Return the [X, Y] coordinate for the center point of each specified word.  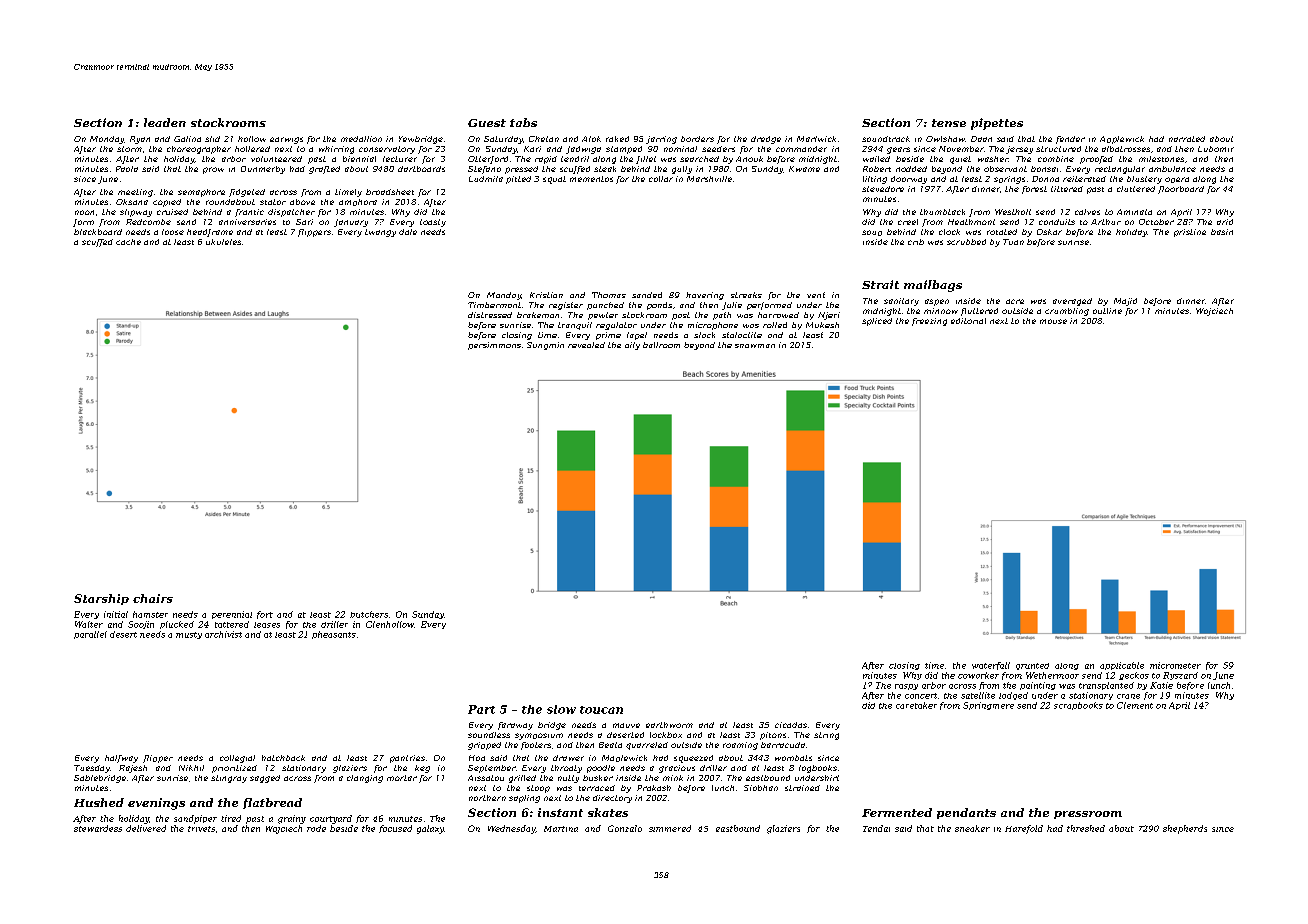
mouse [1053, 321]
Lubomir [1216, 149]
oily [632, 346]
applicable [1122, 666]
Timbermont [494, 305]
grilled [522, 779]
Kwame [804, 169]
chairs [153, 598]
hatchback [283, 758]
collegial [237, 759]
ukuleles [223, 242]
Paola [127, 169]
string [826, 736]
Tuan [1013, 242]
